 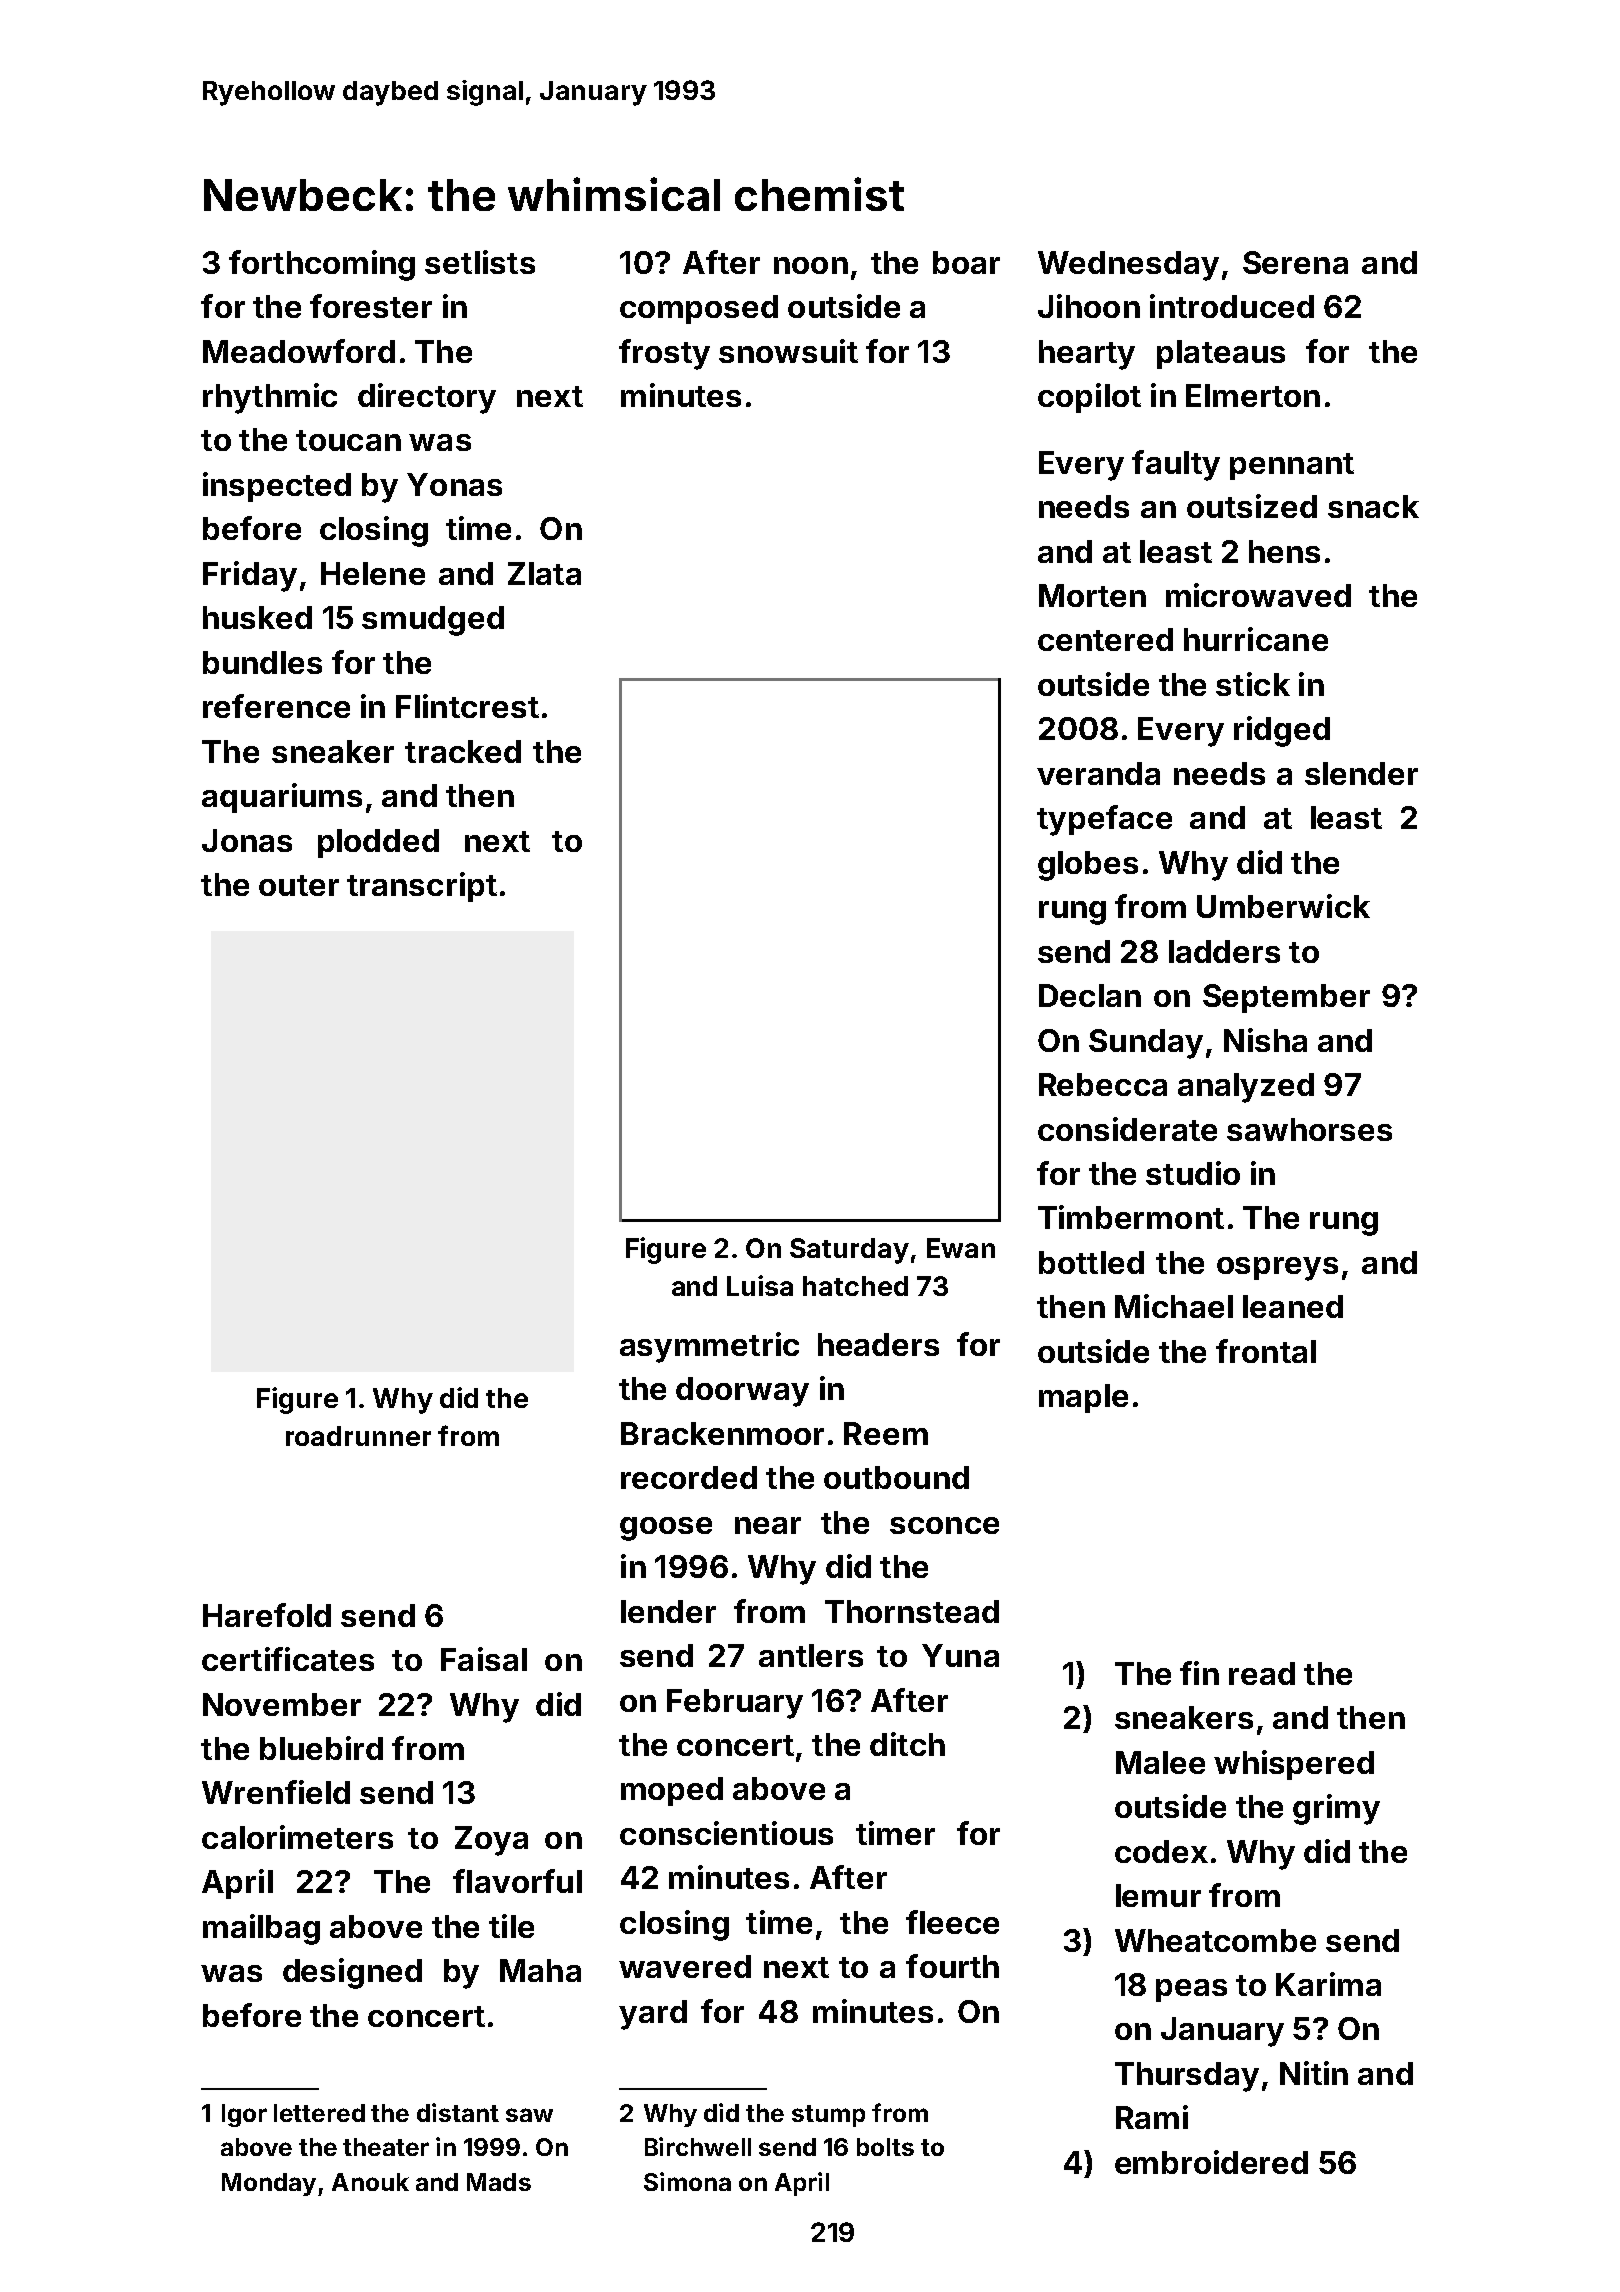 What do you see at coordinates (269, 2184) in the screenshot?
I see `Monday` at bounding box center [269, 2184].
